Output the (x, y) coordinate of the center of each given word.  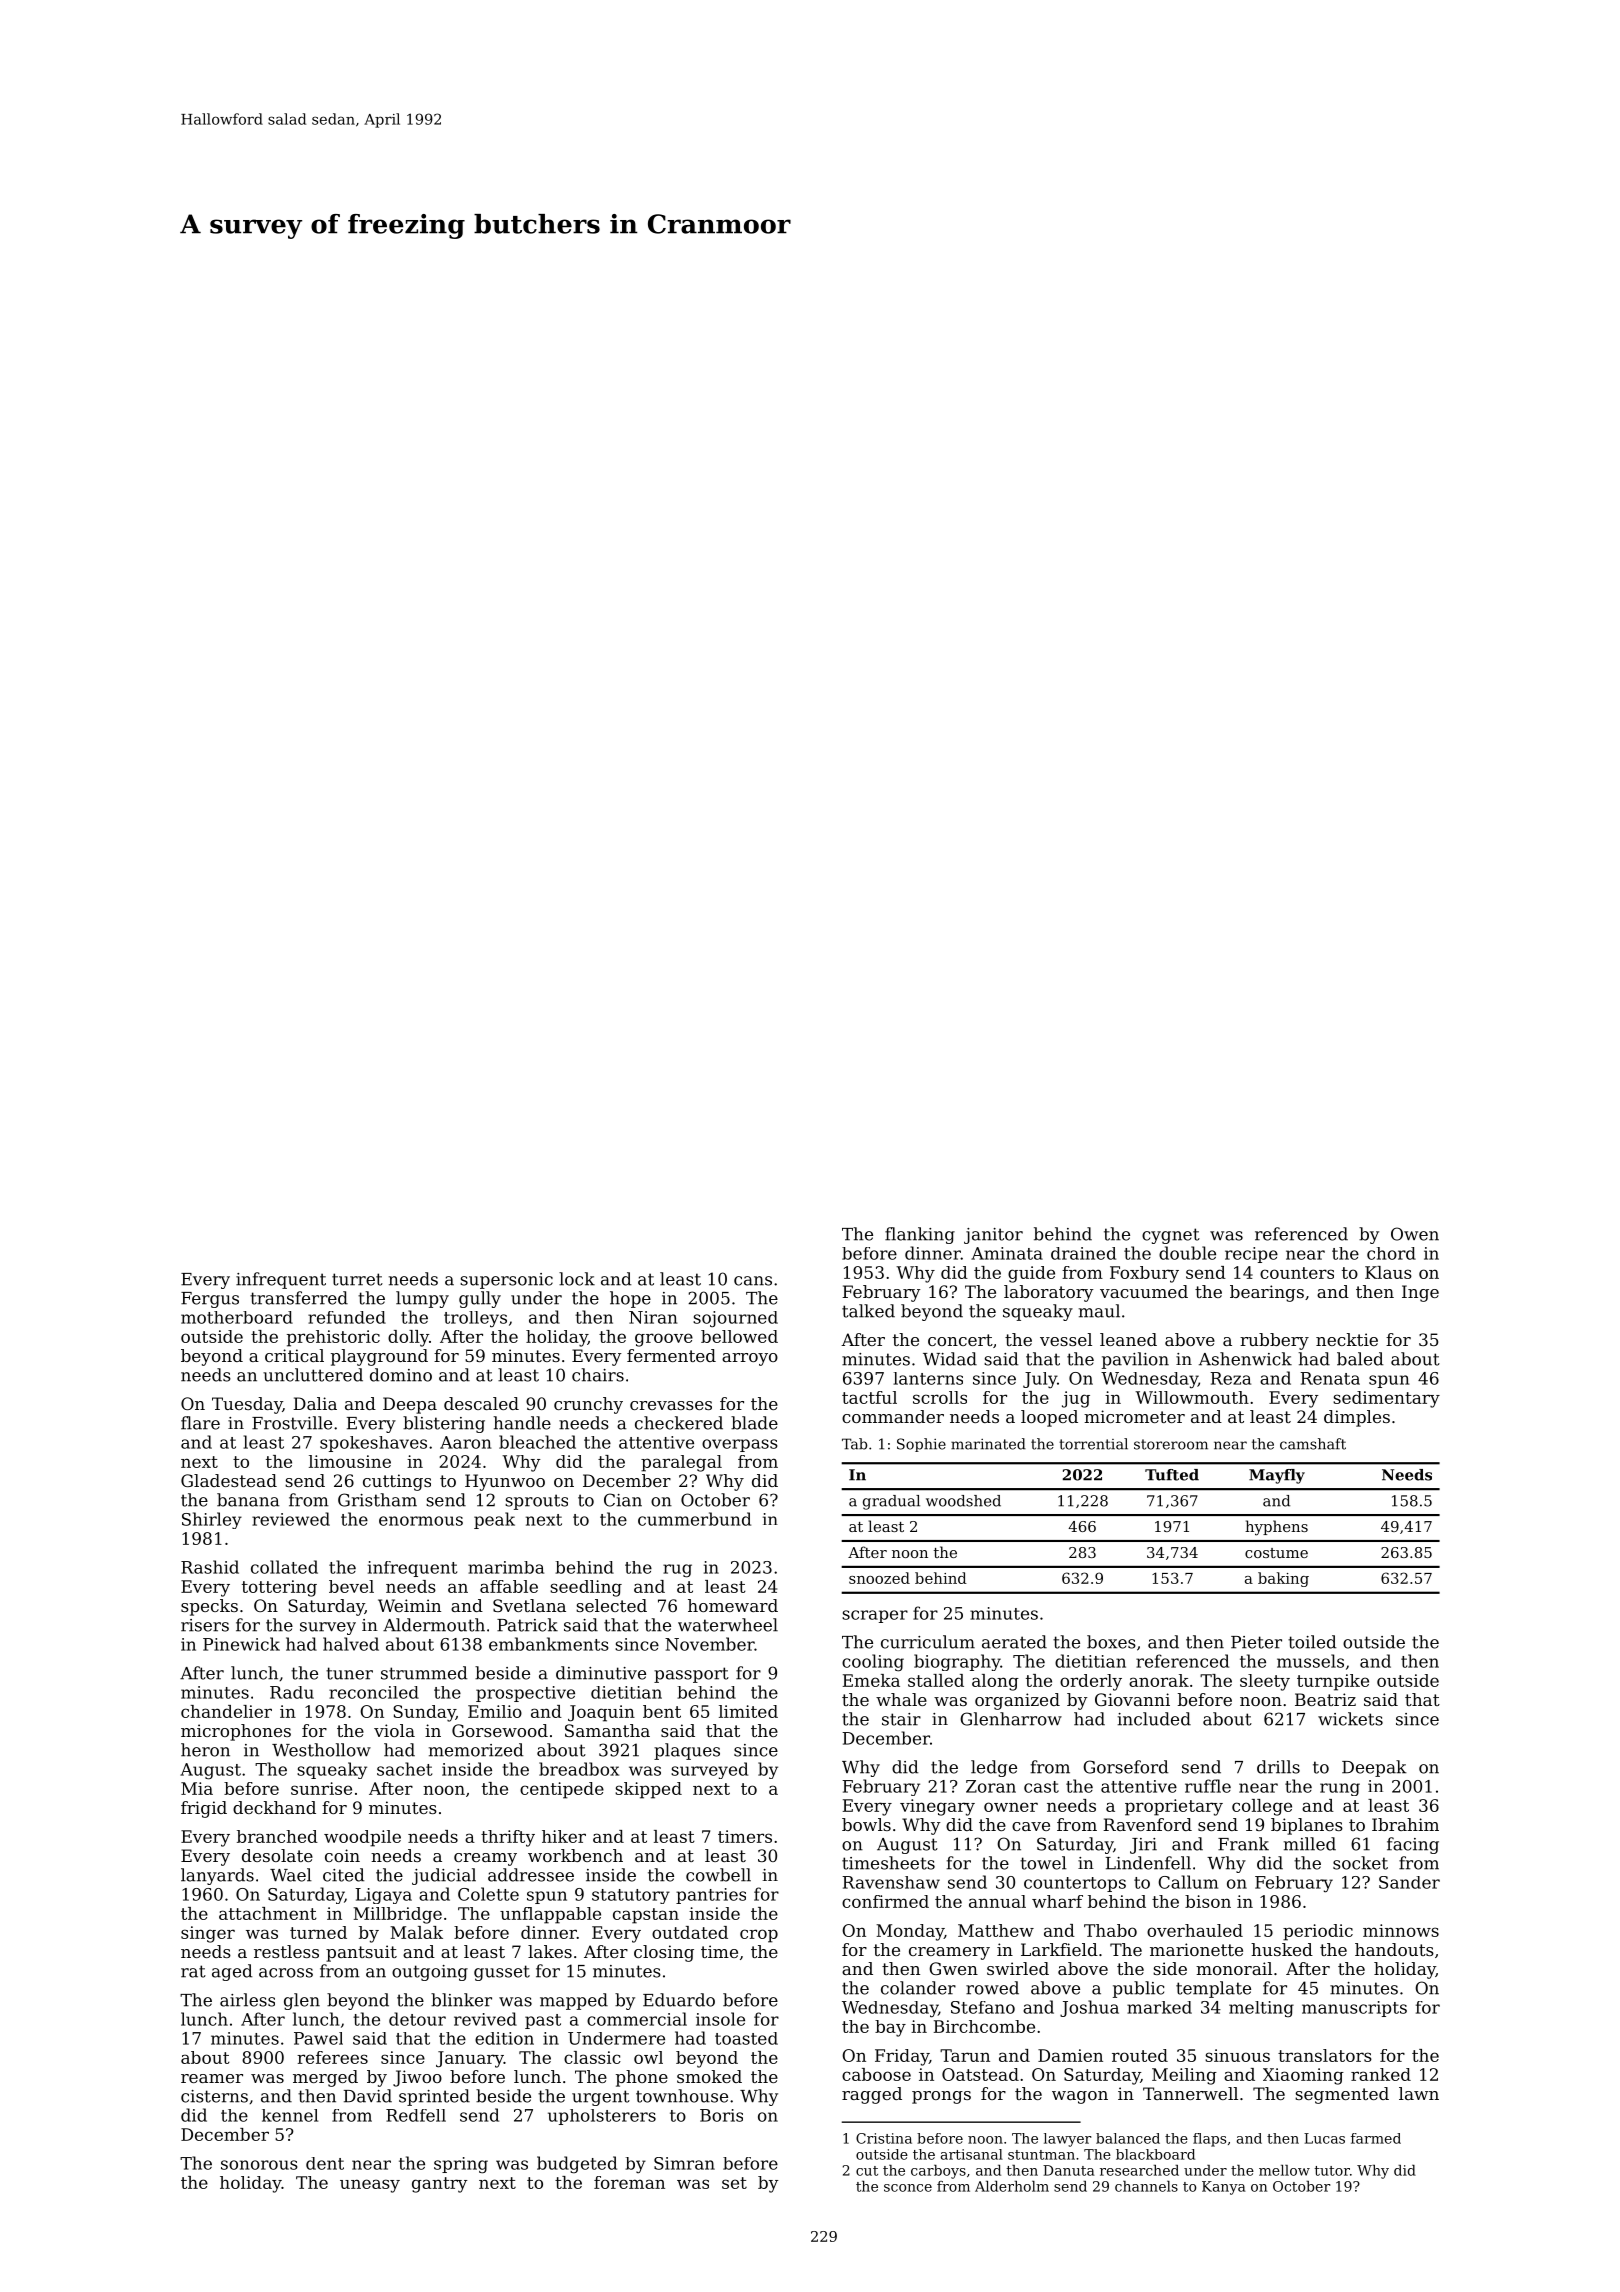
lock (577, 1279)
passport (691, 1675)
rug (677, 1571)
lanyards (217, 1876)
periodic (1318, 1932)
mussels (1310, 1661)
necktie (1347, 1339)
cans (753, 1281)
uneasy (370, 2186)
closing (664, 1953)
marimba (506, 1567)
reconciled (374, 1692)
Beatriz (1325, 1699)
